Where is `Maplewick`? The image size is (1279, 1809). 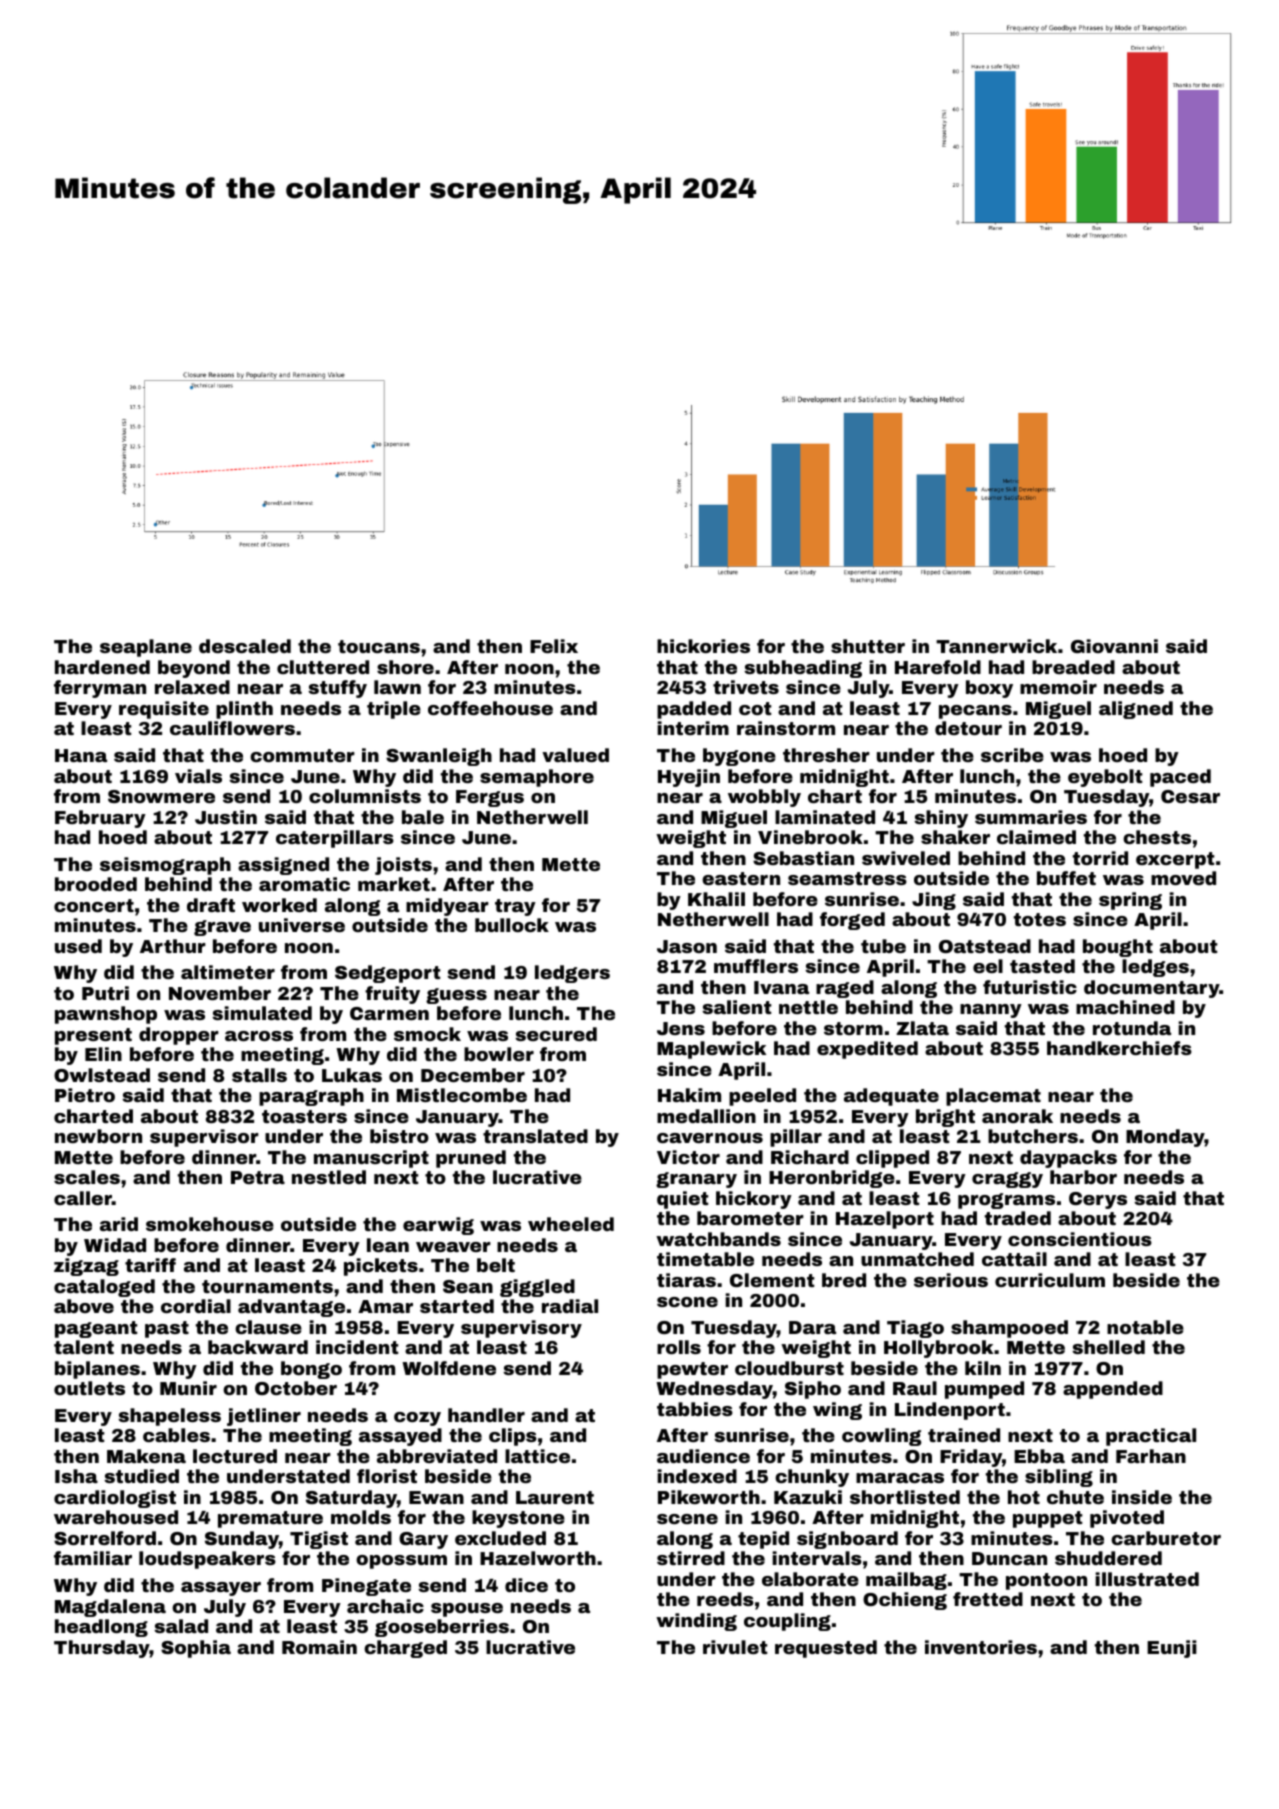
Maplewick is located at coordinates (711, 1050).
